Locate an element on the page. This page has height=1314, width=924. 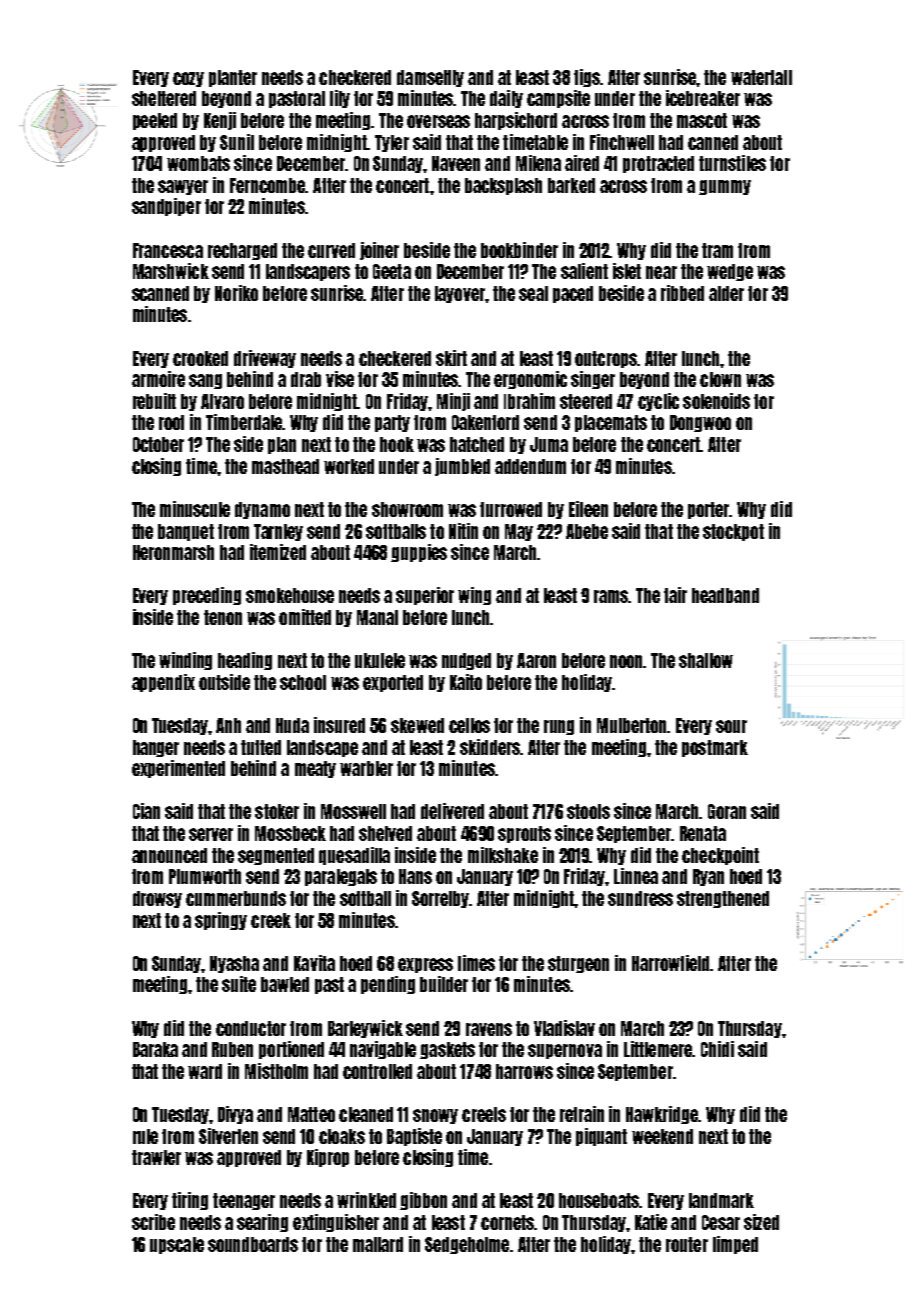
islet is located at coordinates (627, 271).
